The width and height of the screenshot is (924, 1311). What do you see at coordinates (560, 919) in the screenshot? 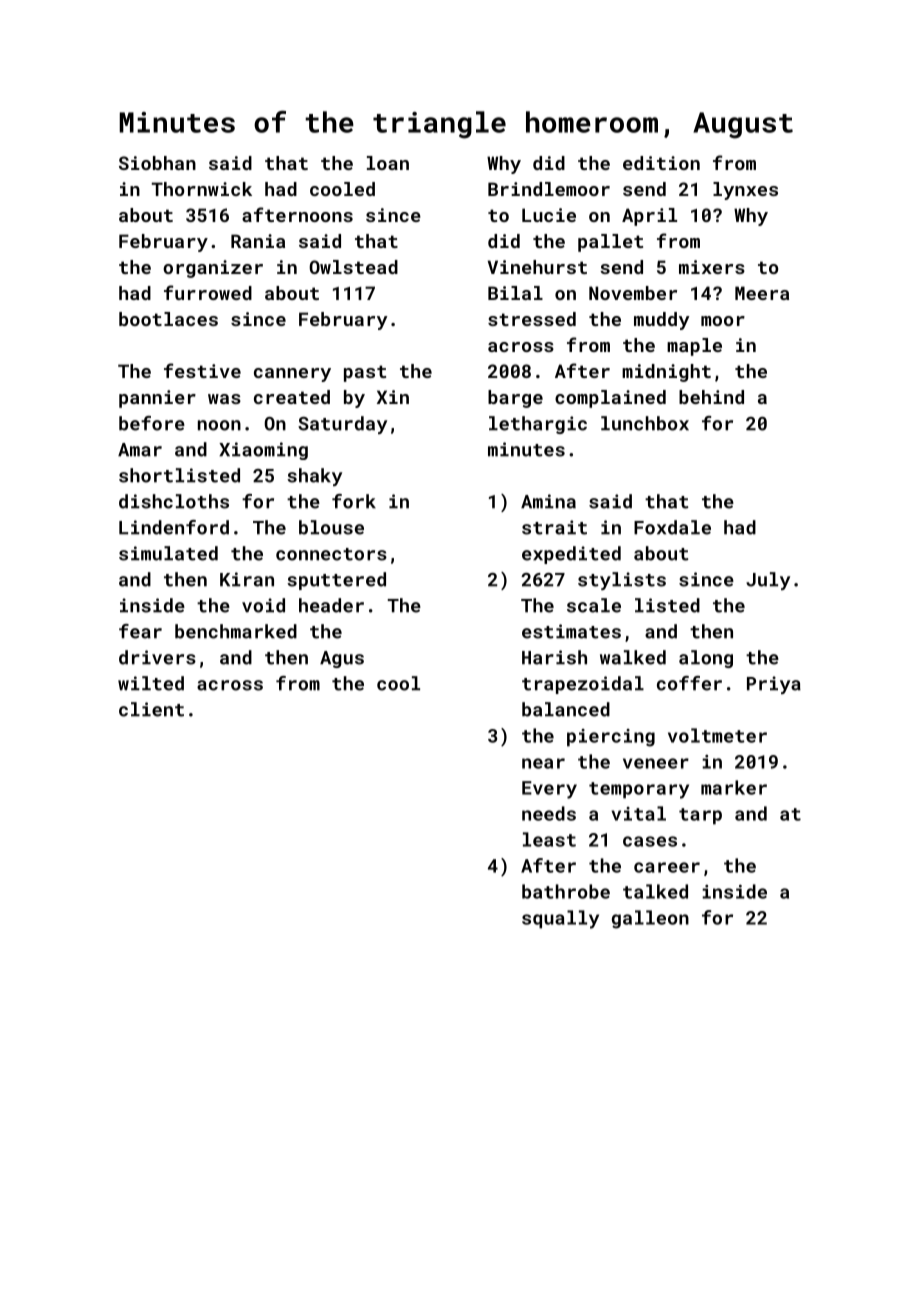
I see `squally` at bounding box center [560, 919].
